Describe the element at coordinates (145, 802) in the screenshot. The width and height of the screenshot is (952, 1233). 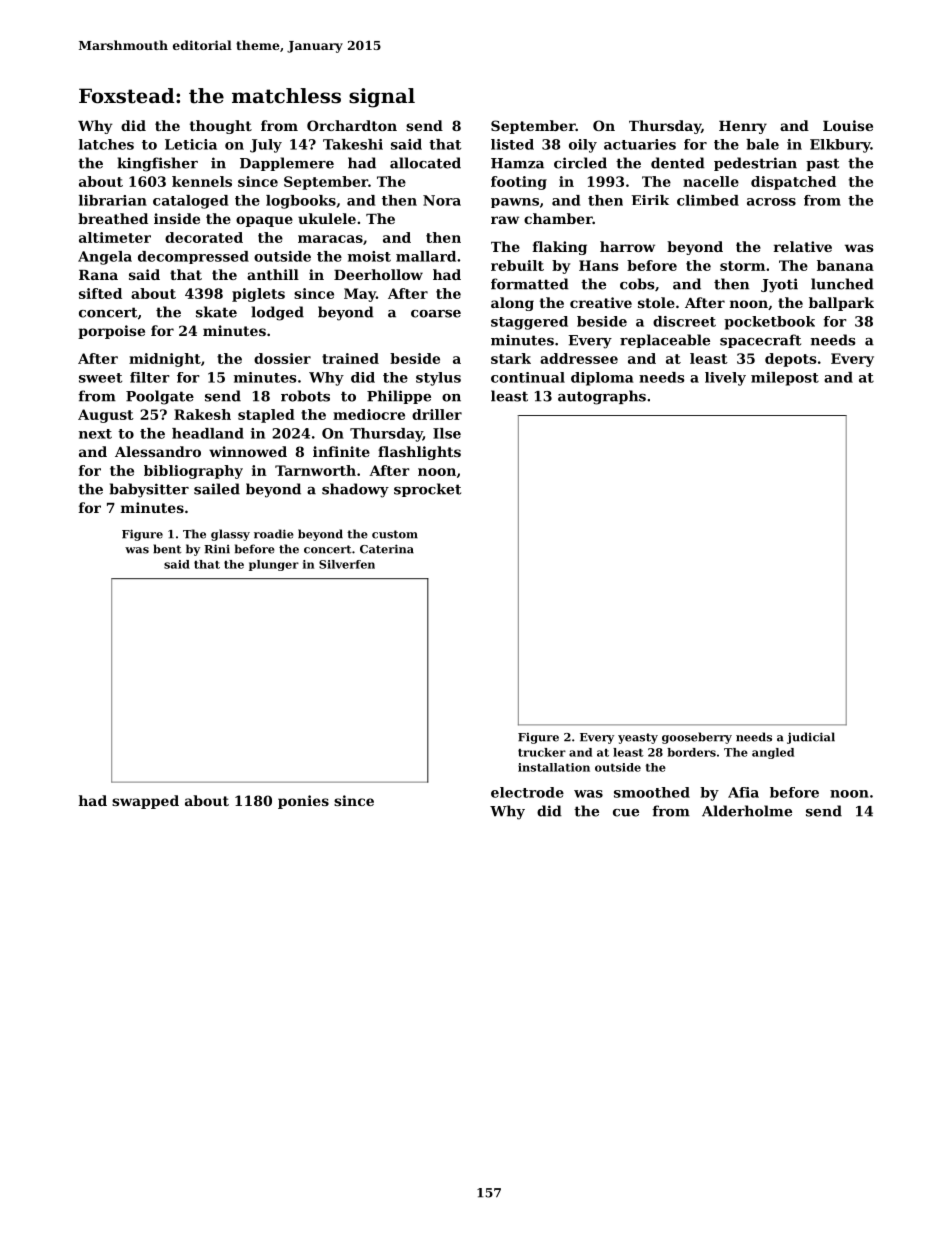
I see `swapped` at that location.
